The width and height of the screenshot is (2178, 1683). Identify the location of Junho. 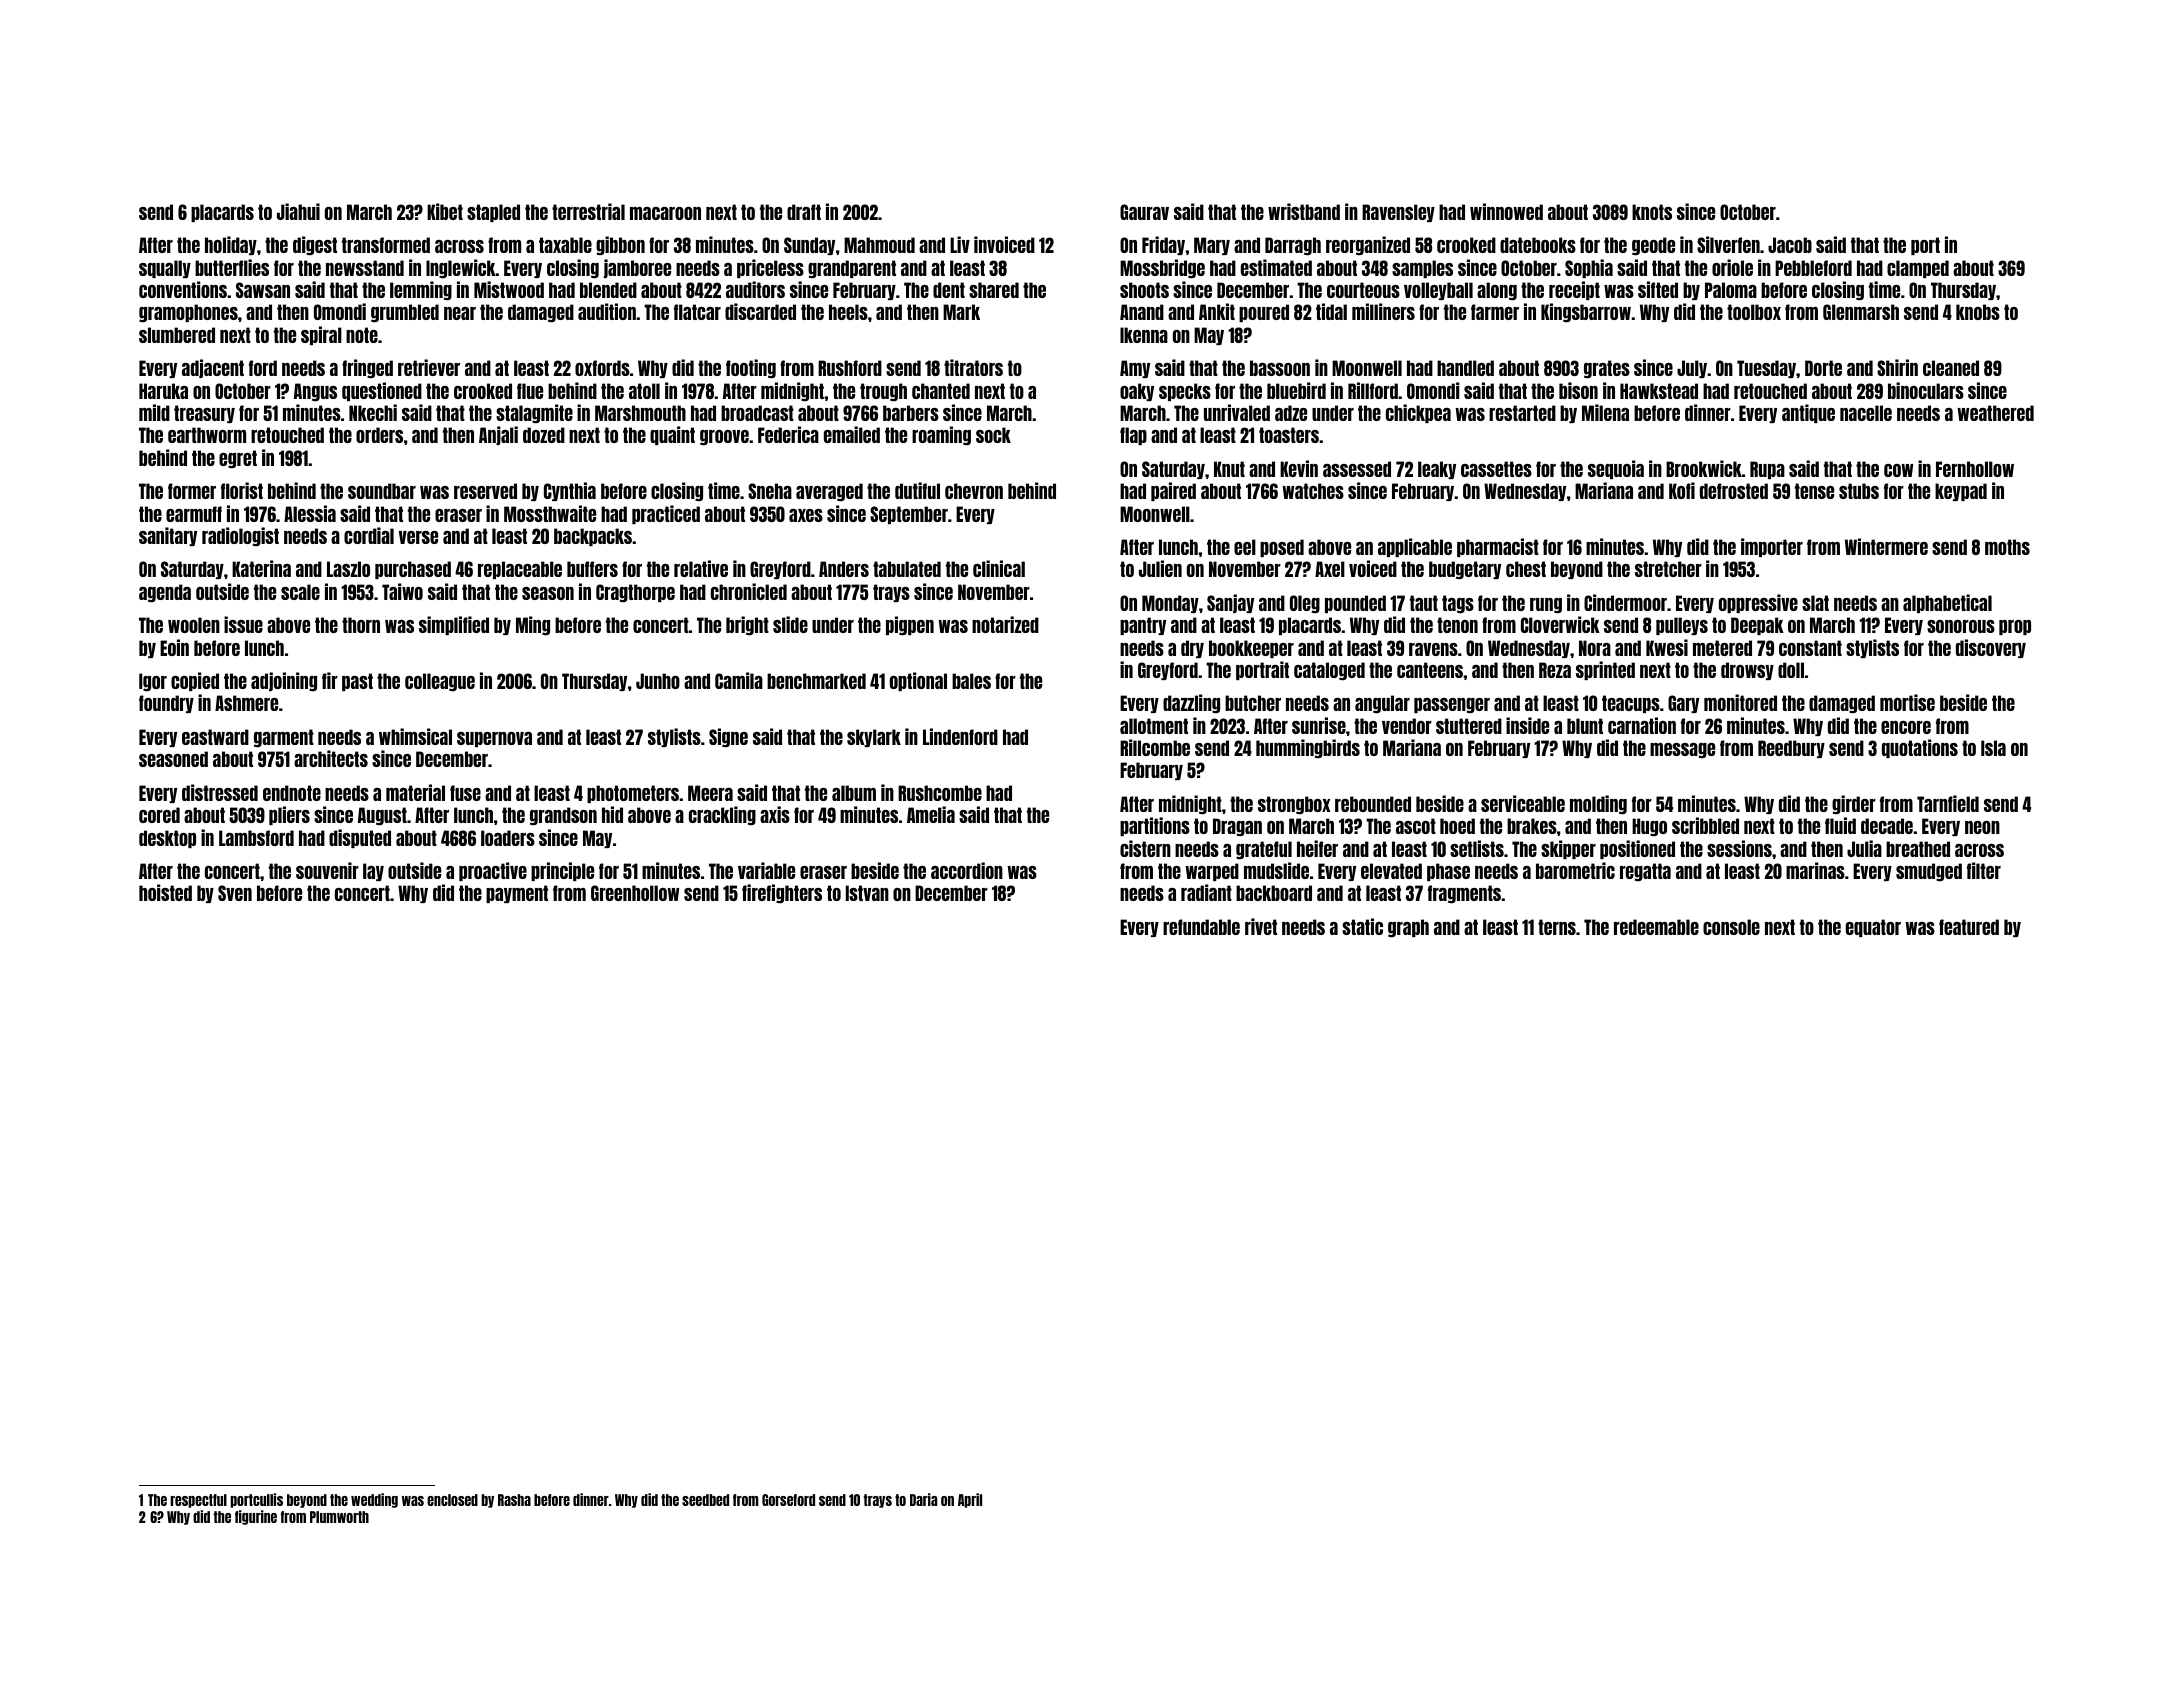
(658, 681).
